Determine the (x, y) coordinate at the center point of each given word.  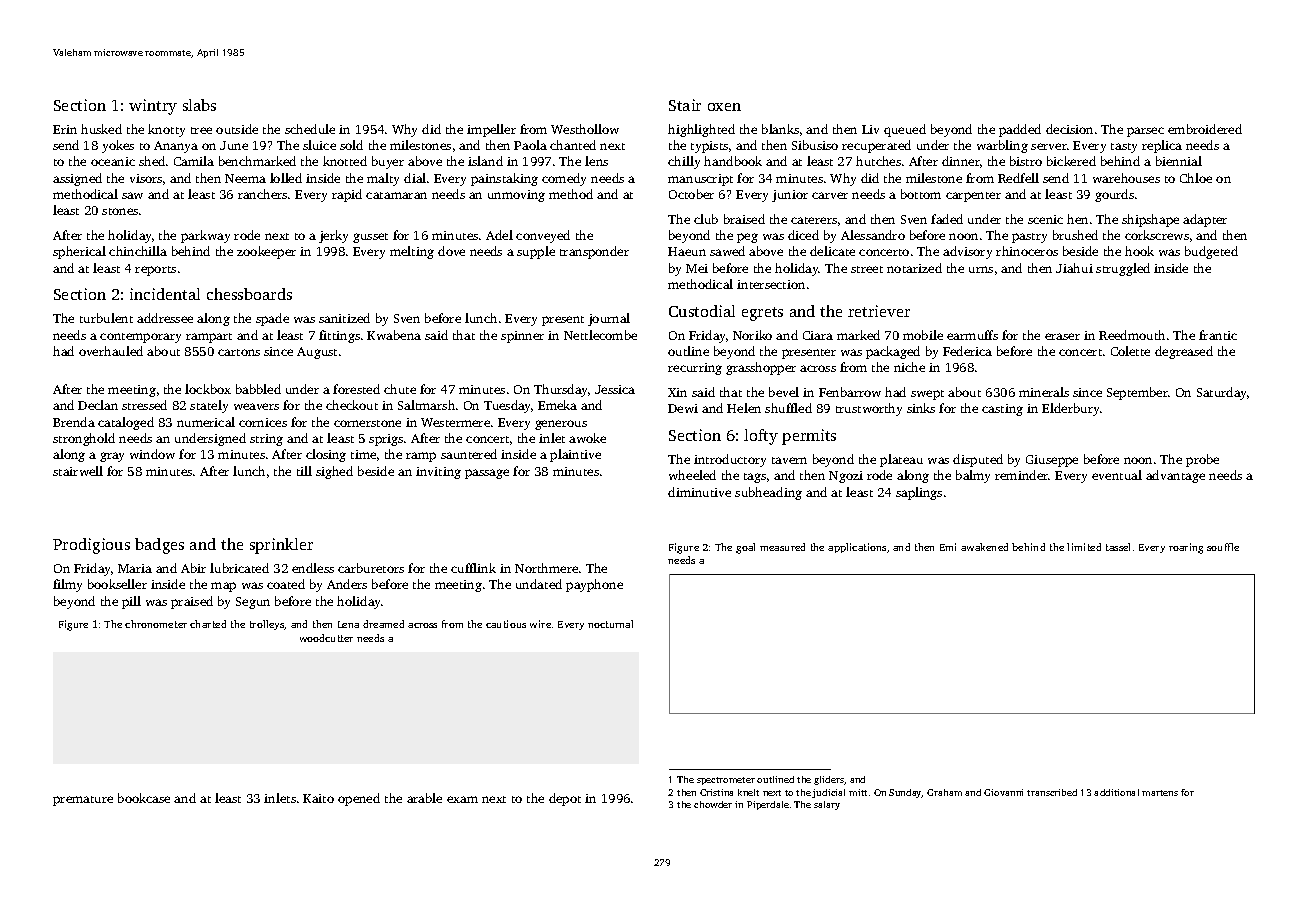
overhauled (111, 351)
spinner (522, 337)
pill (131, 602)
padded (1020, 130)
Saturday (1221, 393)
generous (561, 425)
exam (462, 799)
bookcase (144, 798)
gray (112, 457)
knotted (345, 161)
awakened (984, 547)
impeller (491, 130)
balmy (973, 476)
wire (540, 624)
